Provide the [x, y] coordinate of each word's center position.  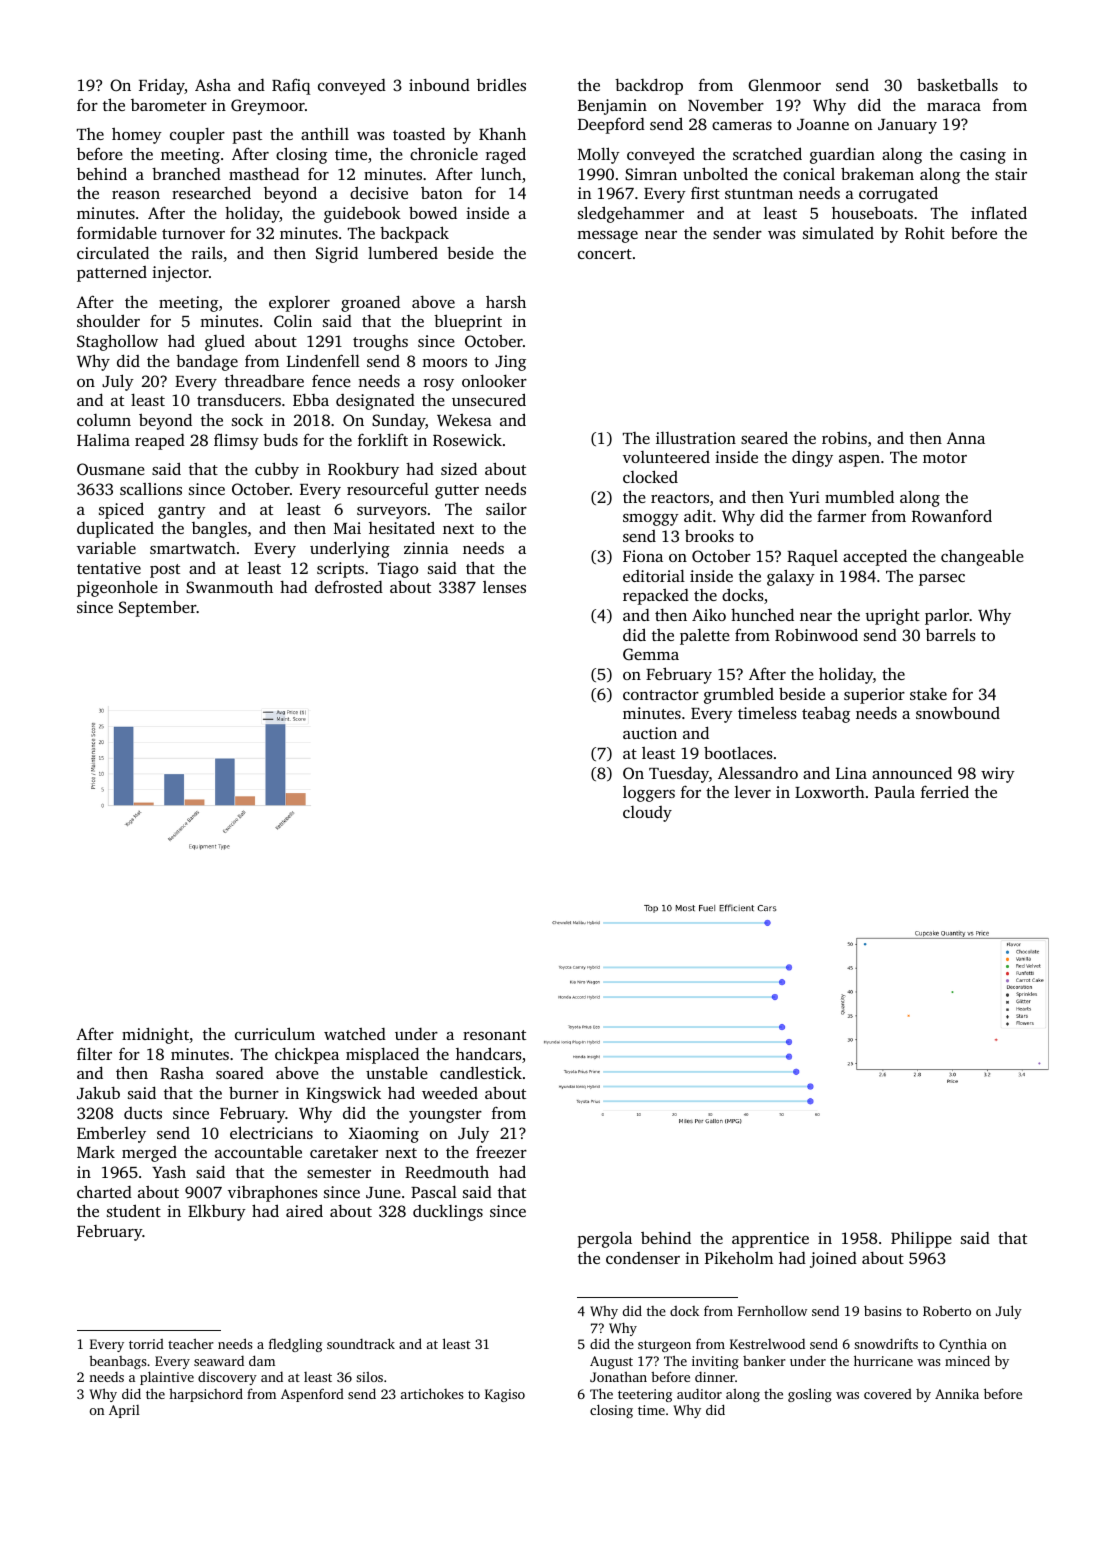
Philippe [921, 1240]
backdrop [649, 86]
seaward [219, 1361]
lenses [504, 587]
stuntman [759, 194]
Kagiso [505, 1395]
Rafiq [291, 87]
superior [874, 696]
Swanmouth [229, 587]
